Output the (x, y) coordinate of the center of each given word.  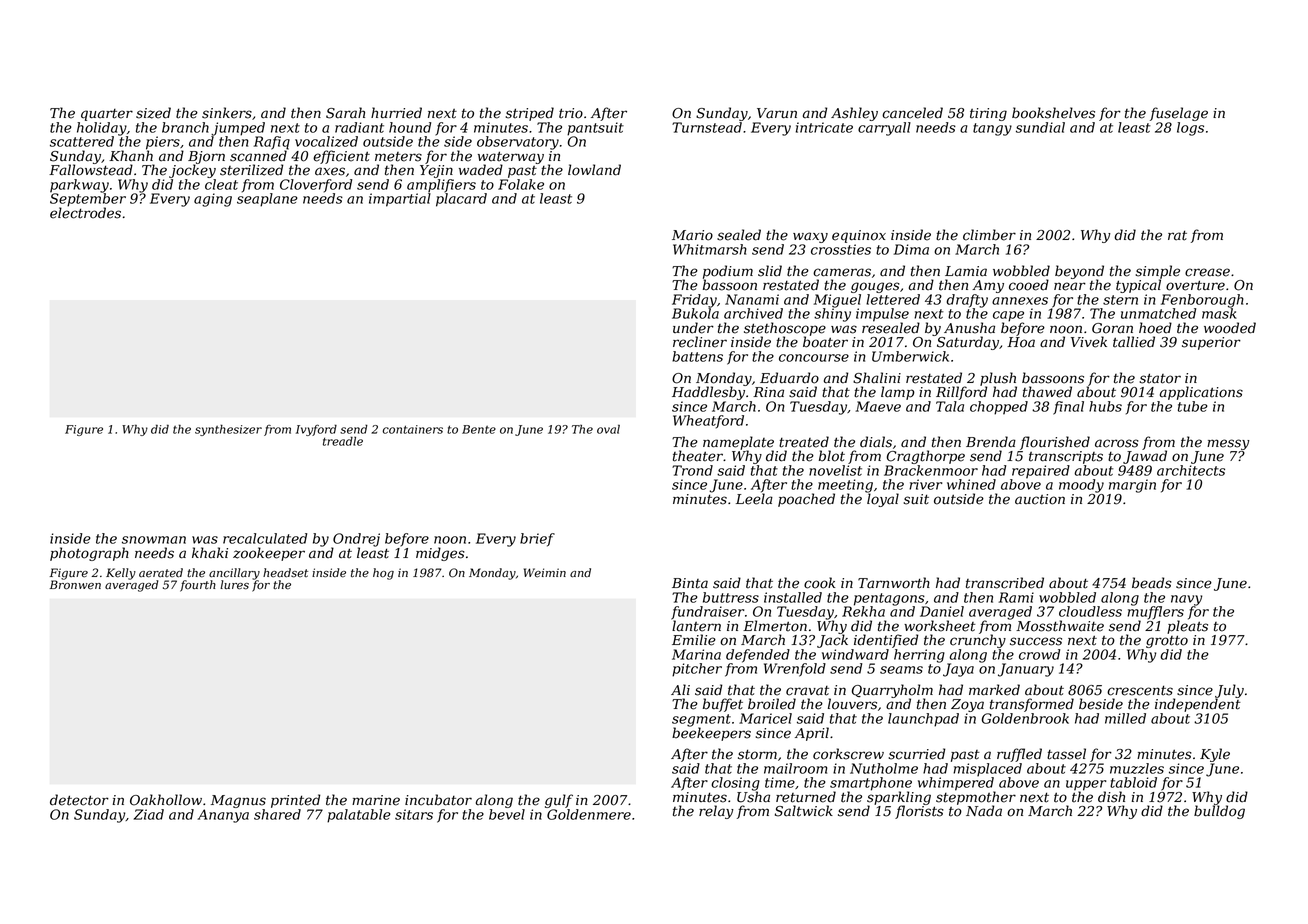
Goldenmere (589, 814)
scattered (82, 141)
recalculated (265, 538)
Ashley (854, 114)
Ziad (149, 814)
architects (1191, 470)
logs (1190, 129)
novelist (835, 470)
